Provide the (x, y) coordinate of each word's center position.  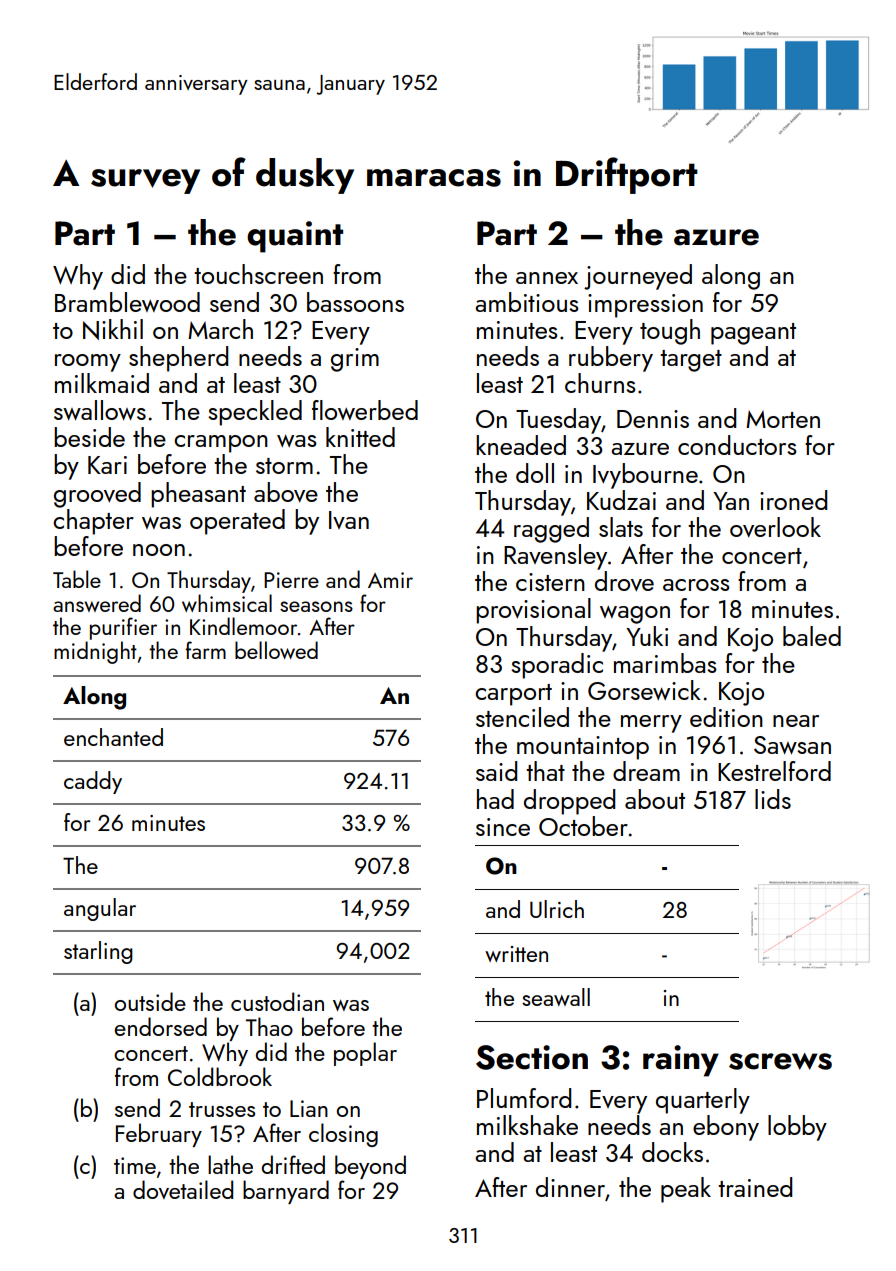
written (516, 954)
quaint (295, 237)
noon (159, 550)
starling (98, 952)
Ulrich (557, 909)
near (796, 721)
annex (547, 278)
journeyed (638, 277)
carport (513, 695)
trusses (222, 1109)
